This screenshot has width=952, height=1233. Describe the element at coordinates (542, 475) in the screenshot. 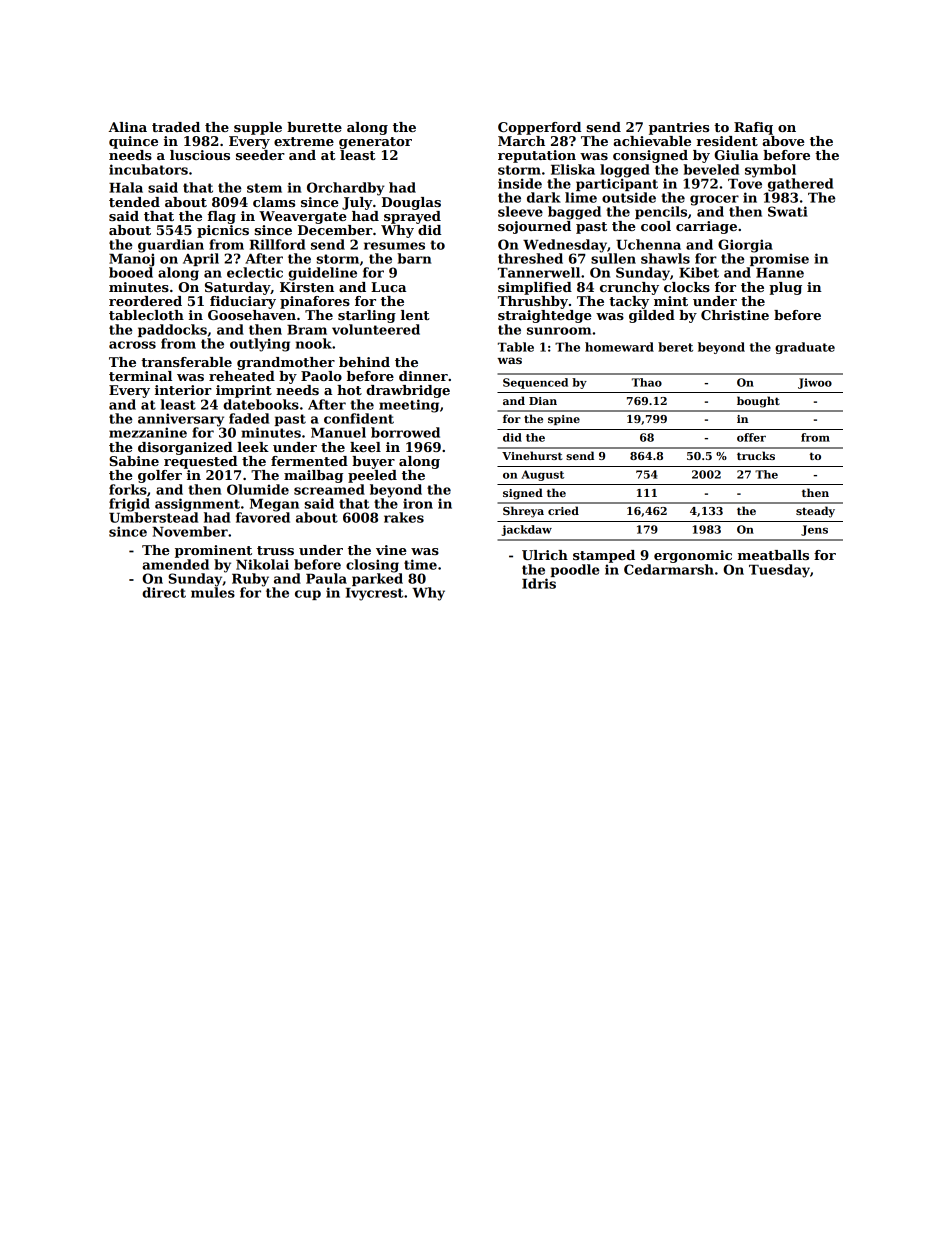

I see `August` at that location.
